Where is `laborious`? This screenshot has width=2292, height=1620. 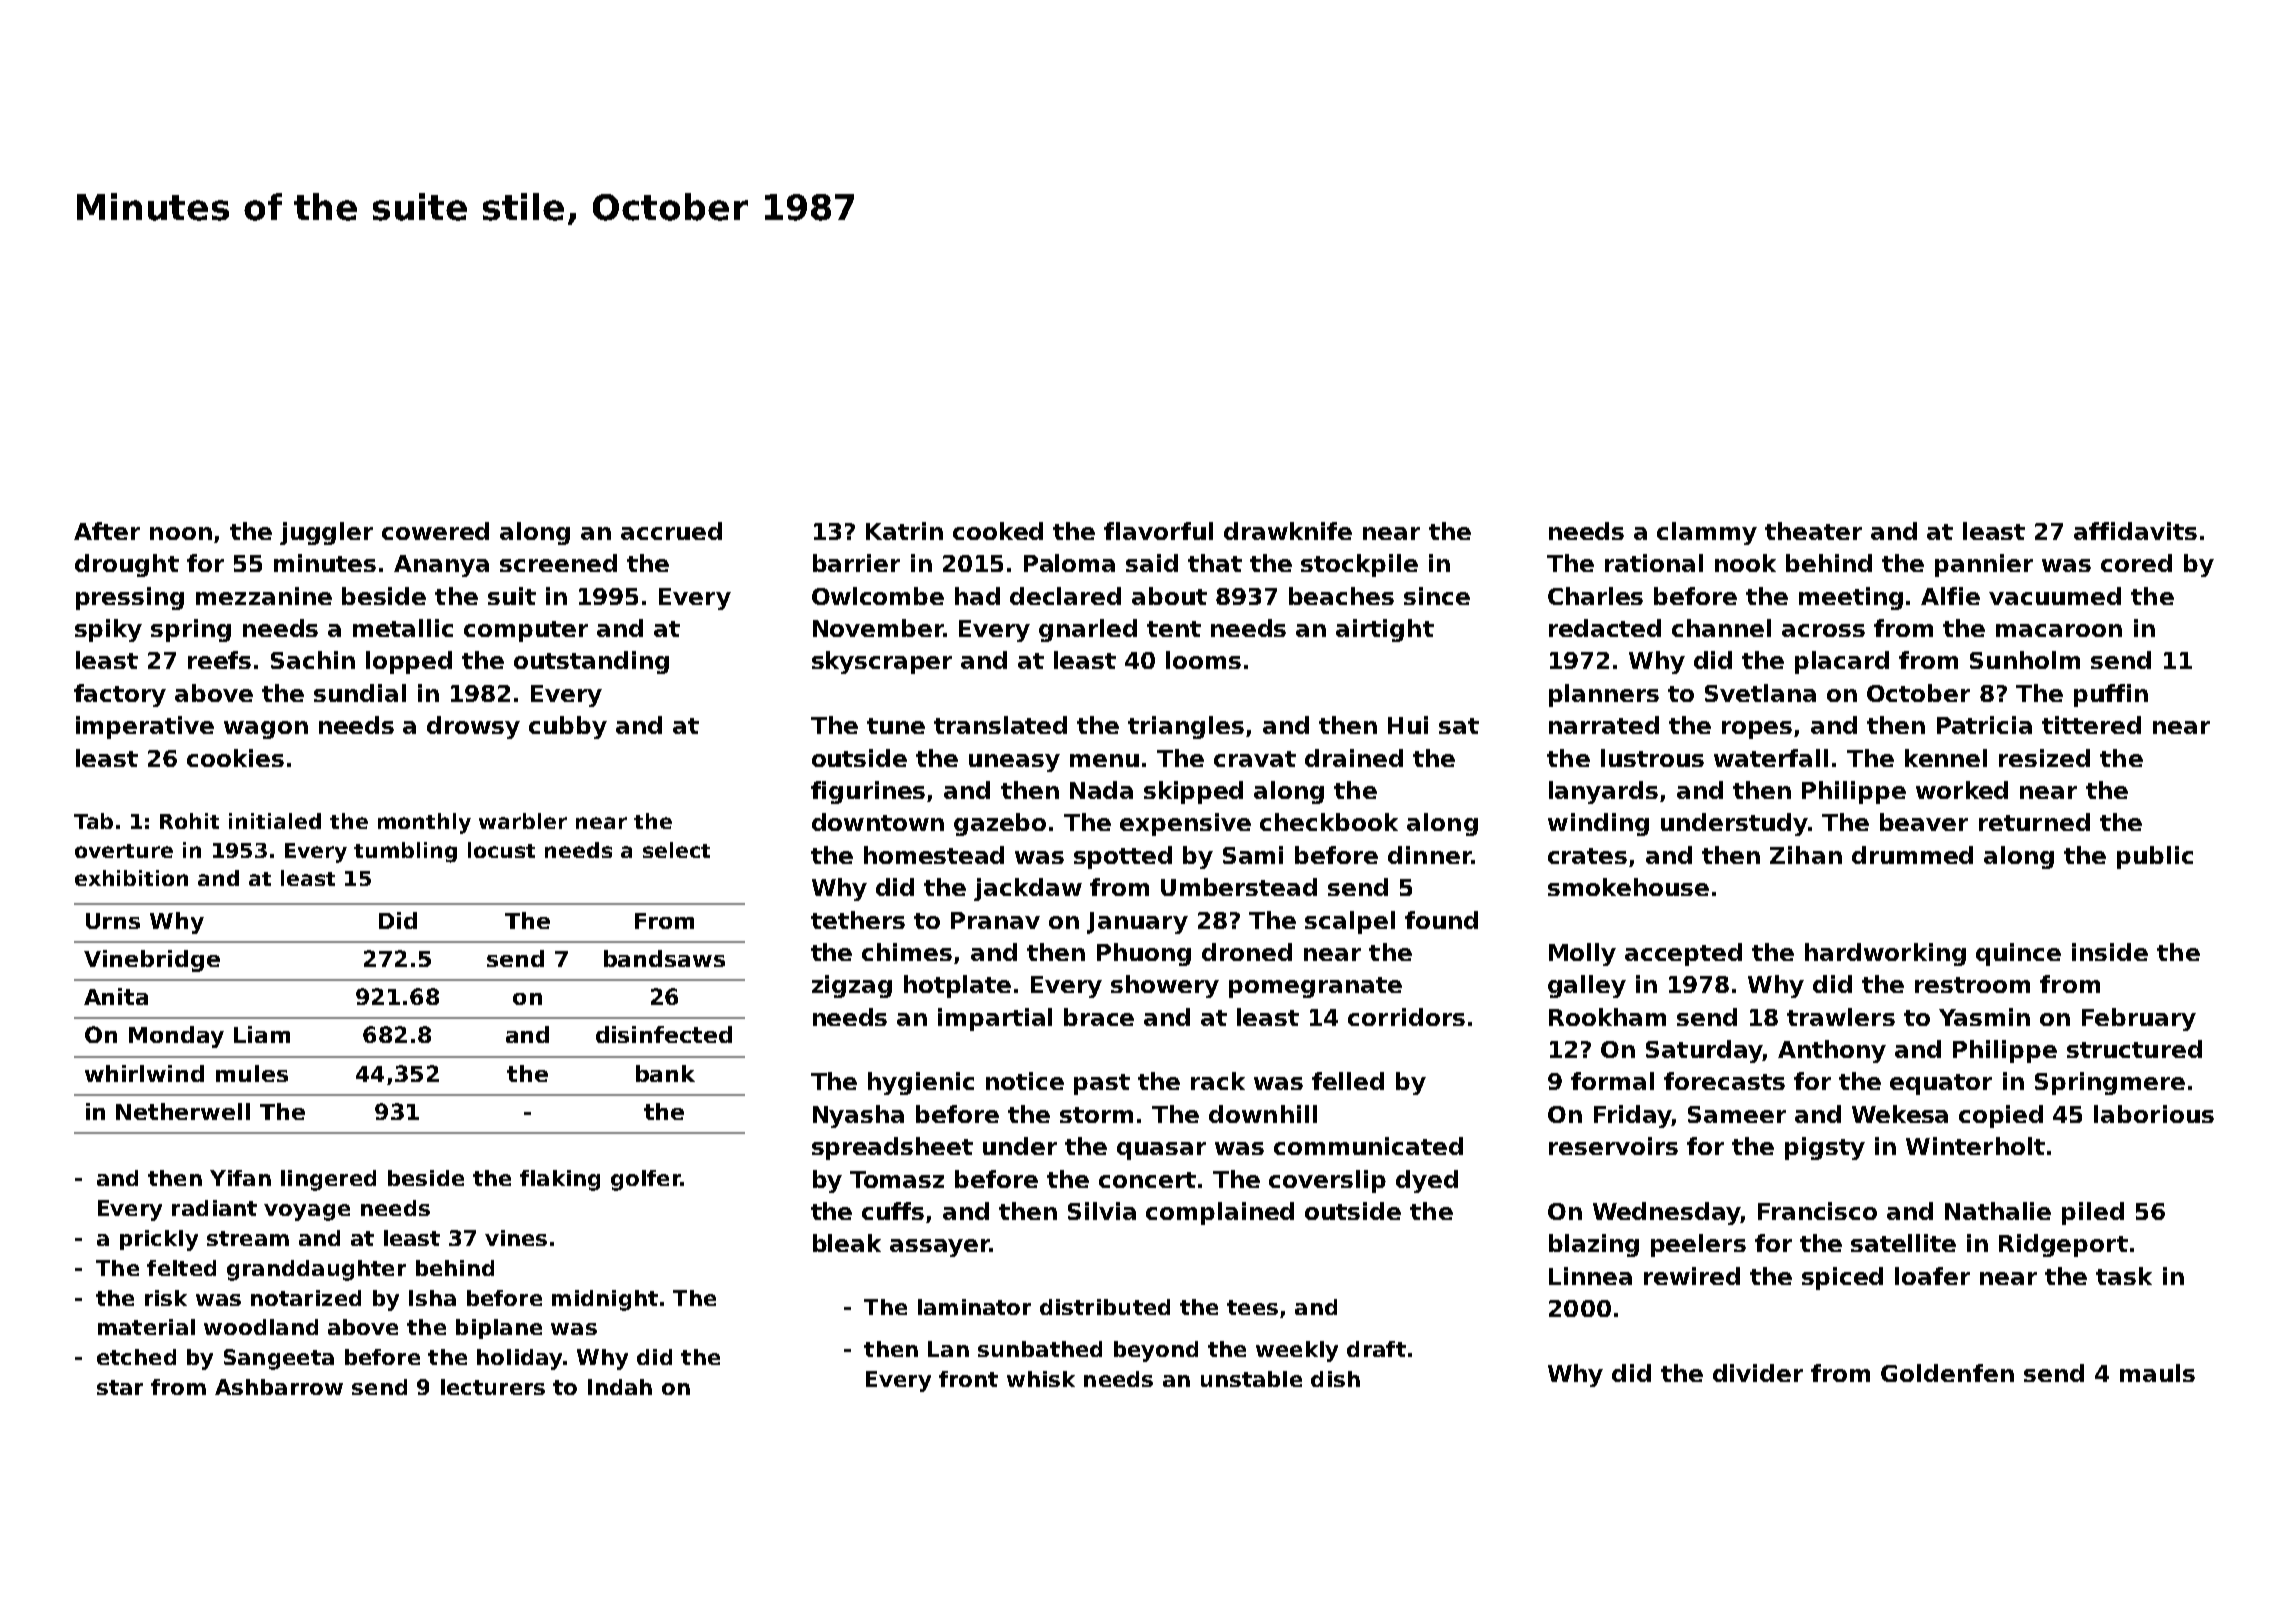 laborious is located at coordinates (2154, 1114).
